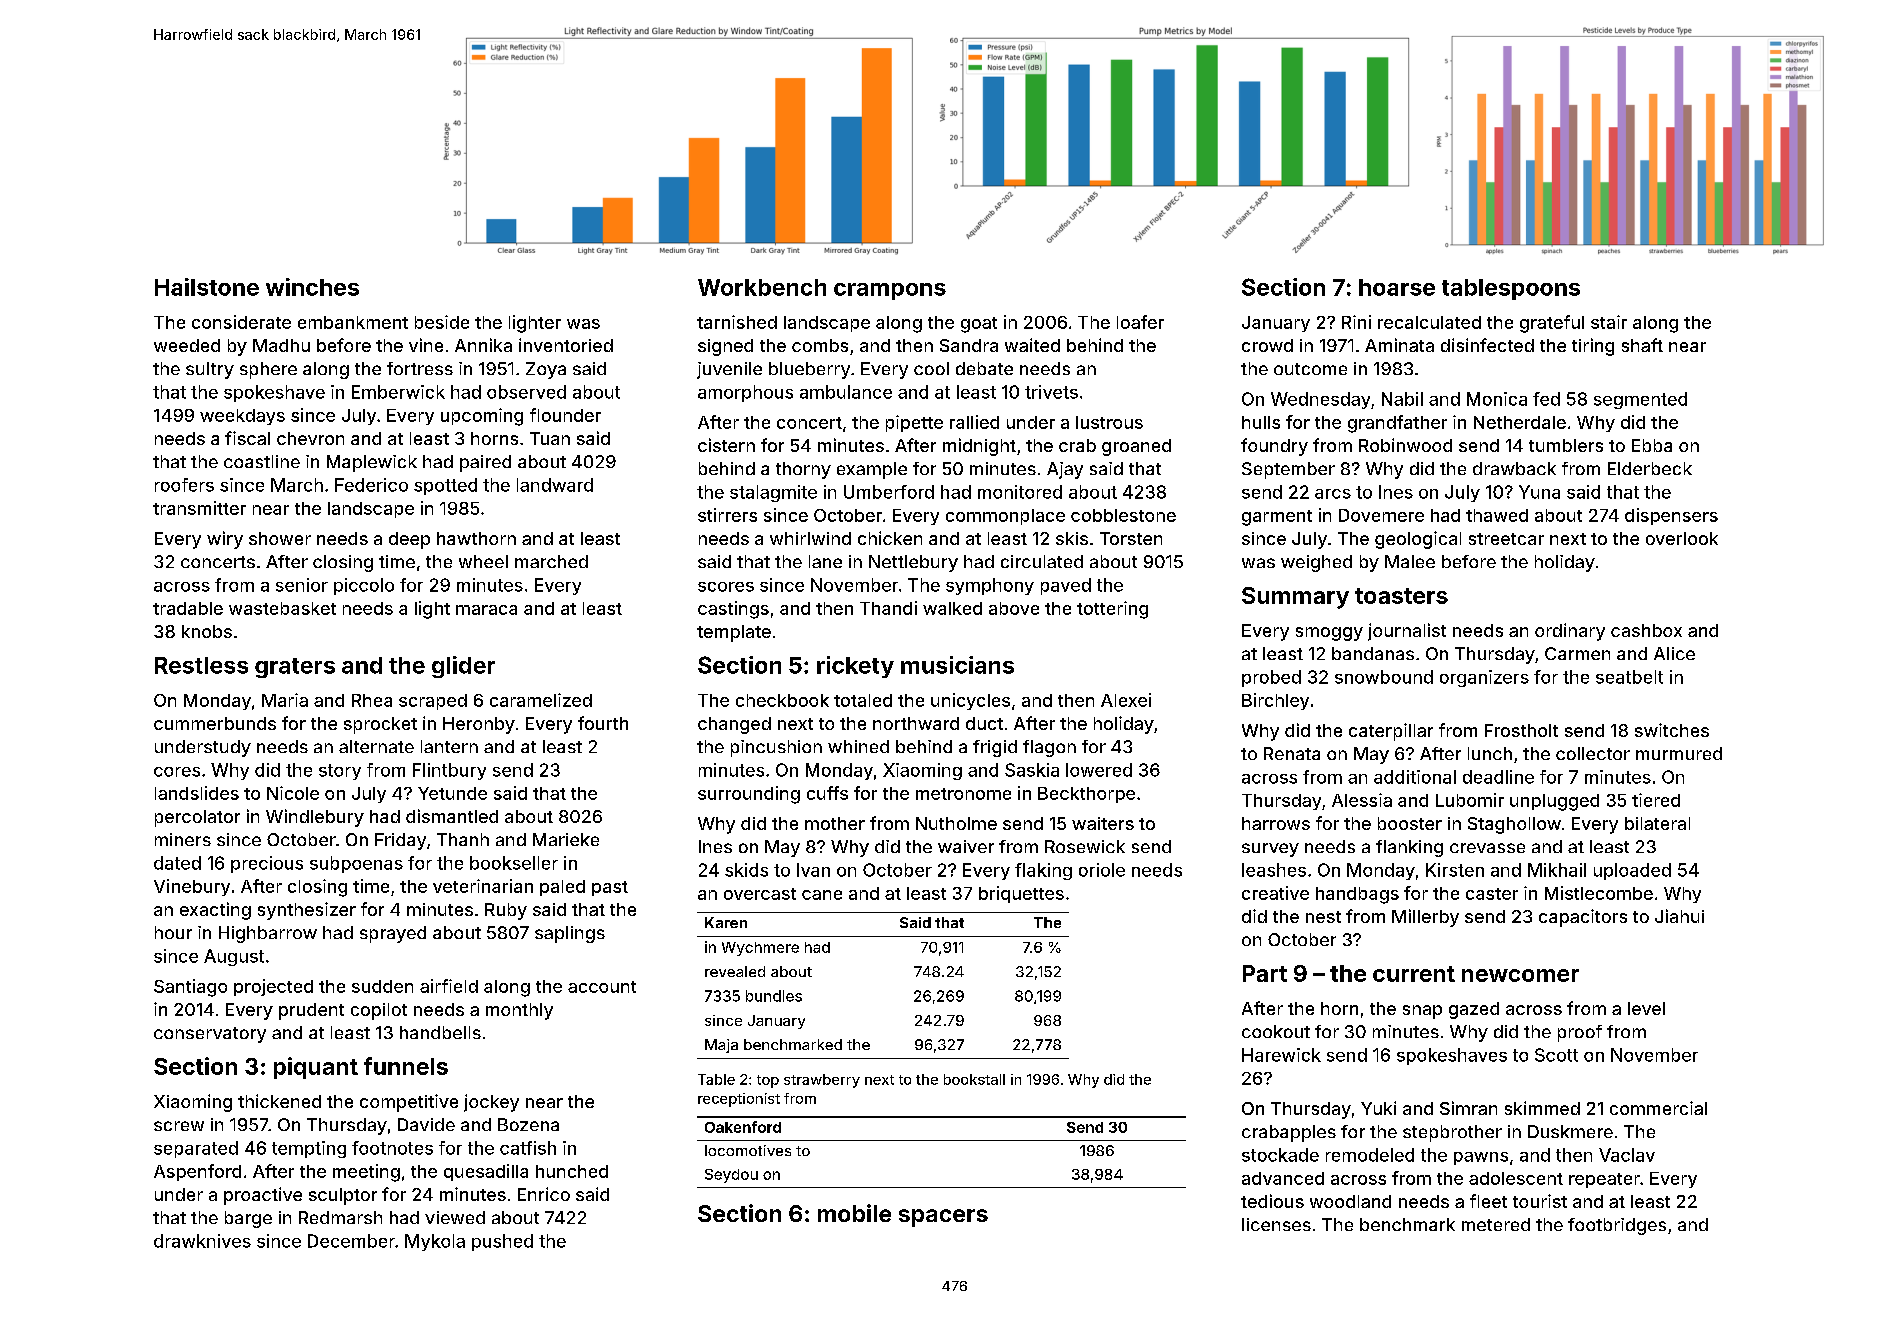  Describe the element at coordinates (207, 287) in the screenshot. I see `Hailstone` at that location.
